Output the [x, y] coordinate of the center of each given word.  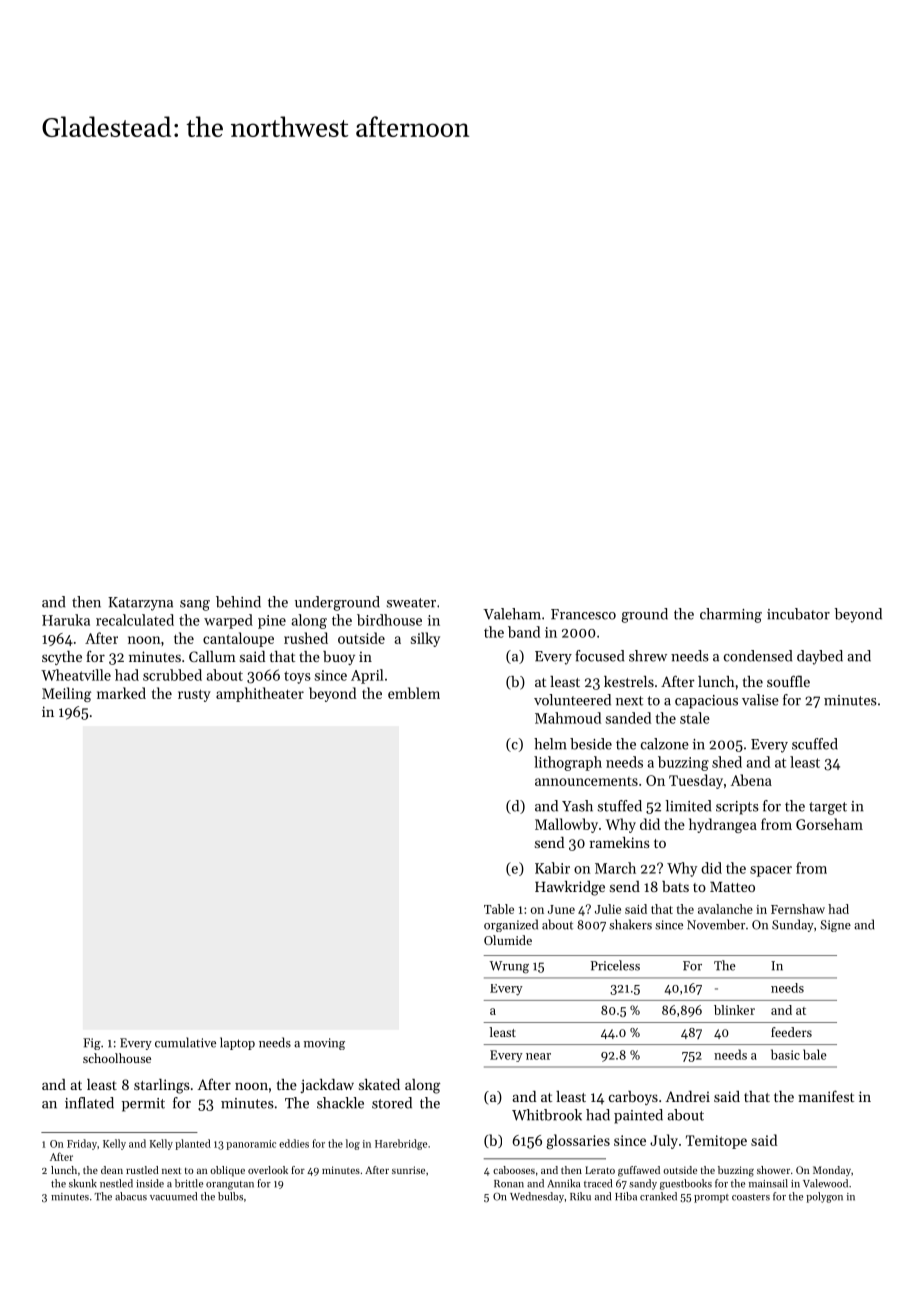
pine [272, 622]
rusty [194, 695]
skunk [83, 1183]
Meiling [67, 694]
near [538, 1056]
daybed [820, 657]
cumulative [185, 1042]
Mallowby [566, 825]
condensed [758, 656]
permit [143, 1105]
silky [425, 639]
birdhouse [389, 620]
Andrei [688, 1096]
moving [324, 1044]
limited [688, 806]
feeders [791, 1032]
